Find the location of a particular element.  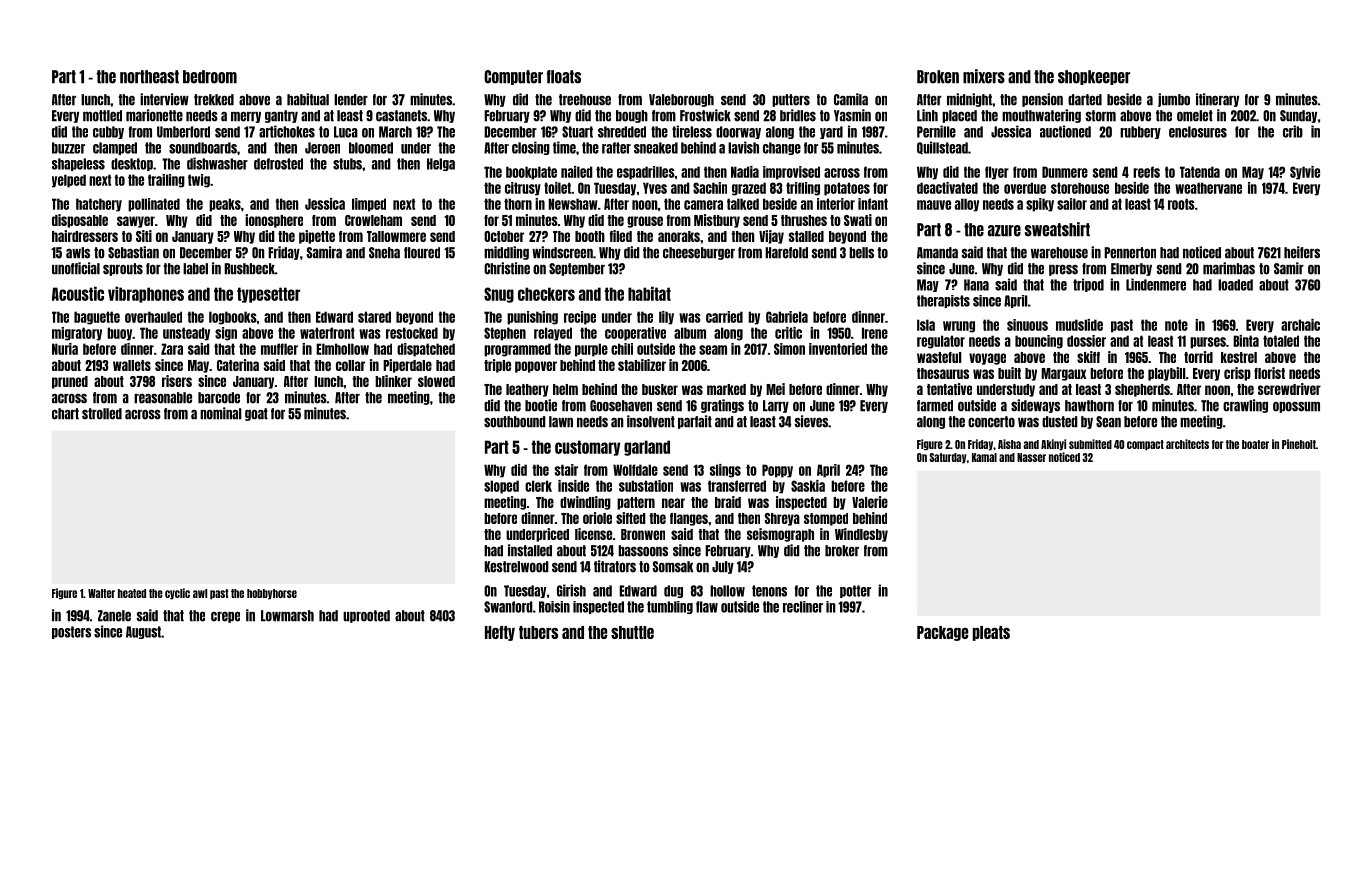

mudslide is located at coordinates (1079, 325).
